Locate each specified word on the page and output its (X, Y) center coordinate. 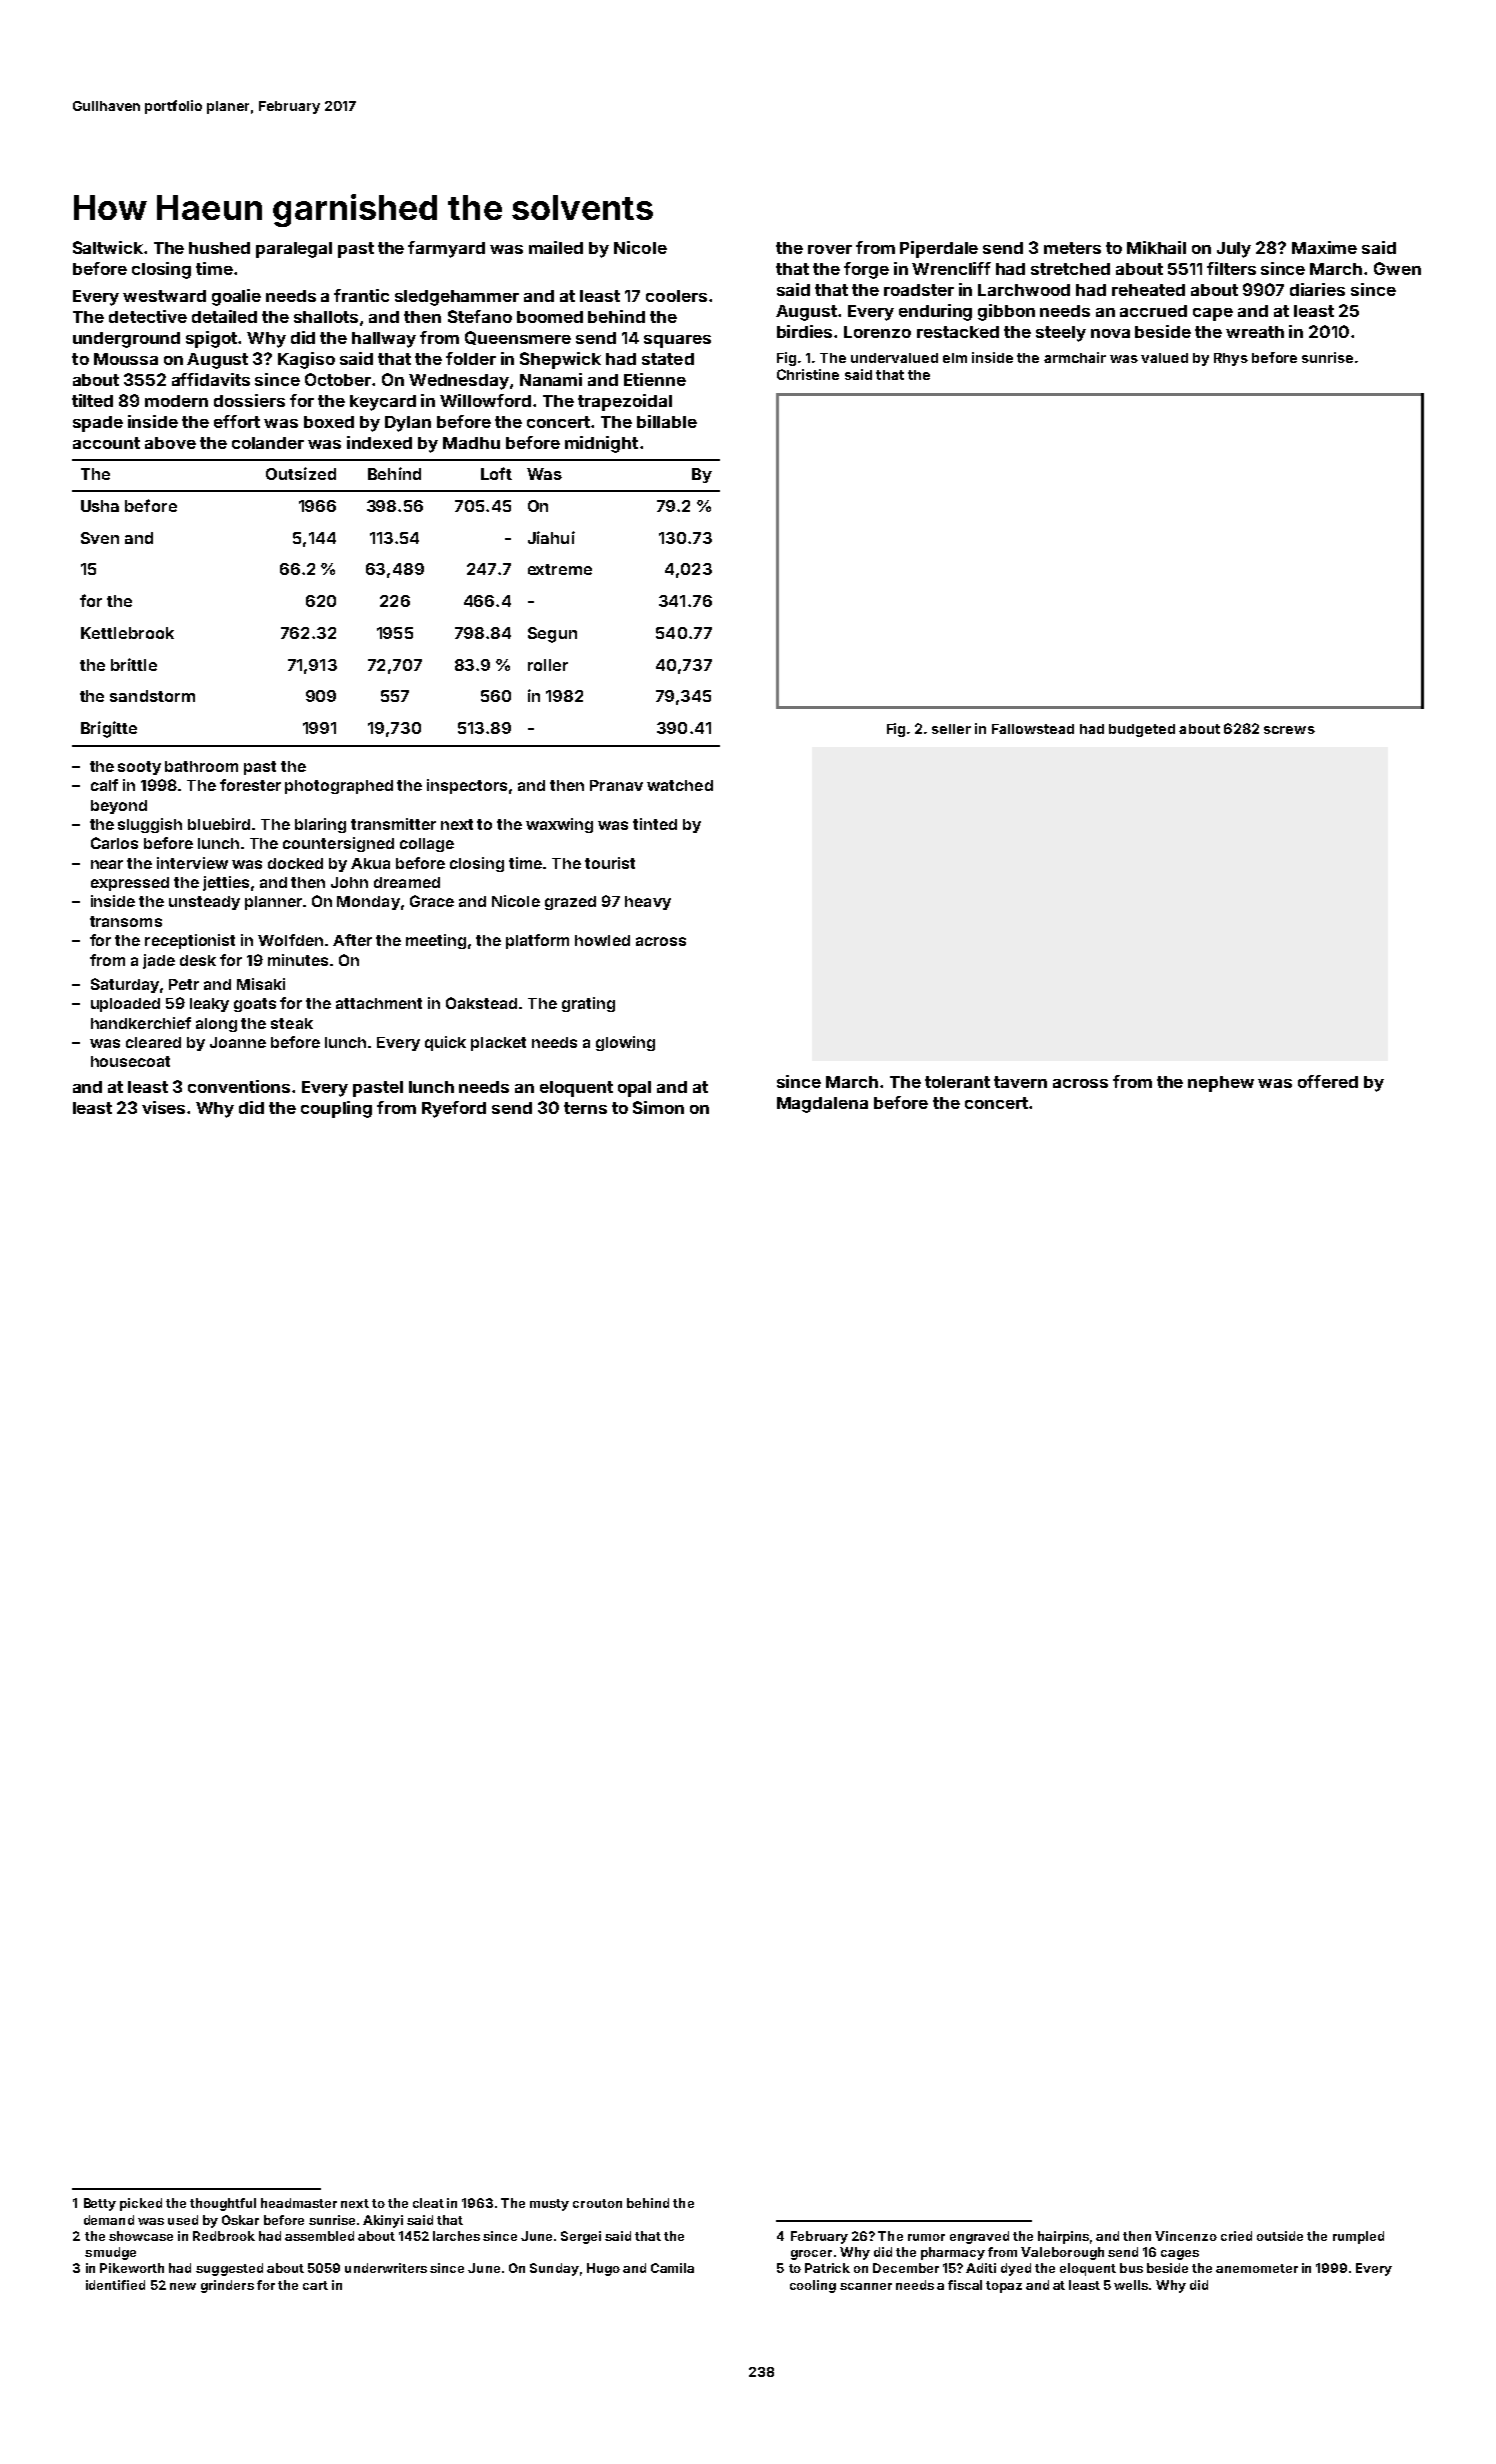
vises (163, 1107)
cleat (428, 2203)
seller (951, 729)
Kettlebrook (127, 633)
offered (1328, 1081)
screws (1289, 730)
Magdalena (822, 1105)
